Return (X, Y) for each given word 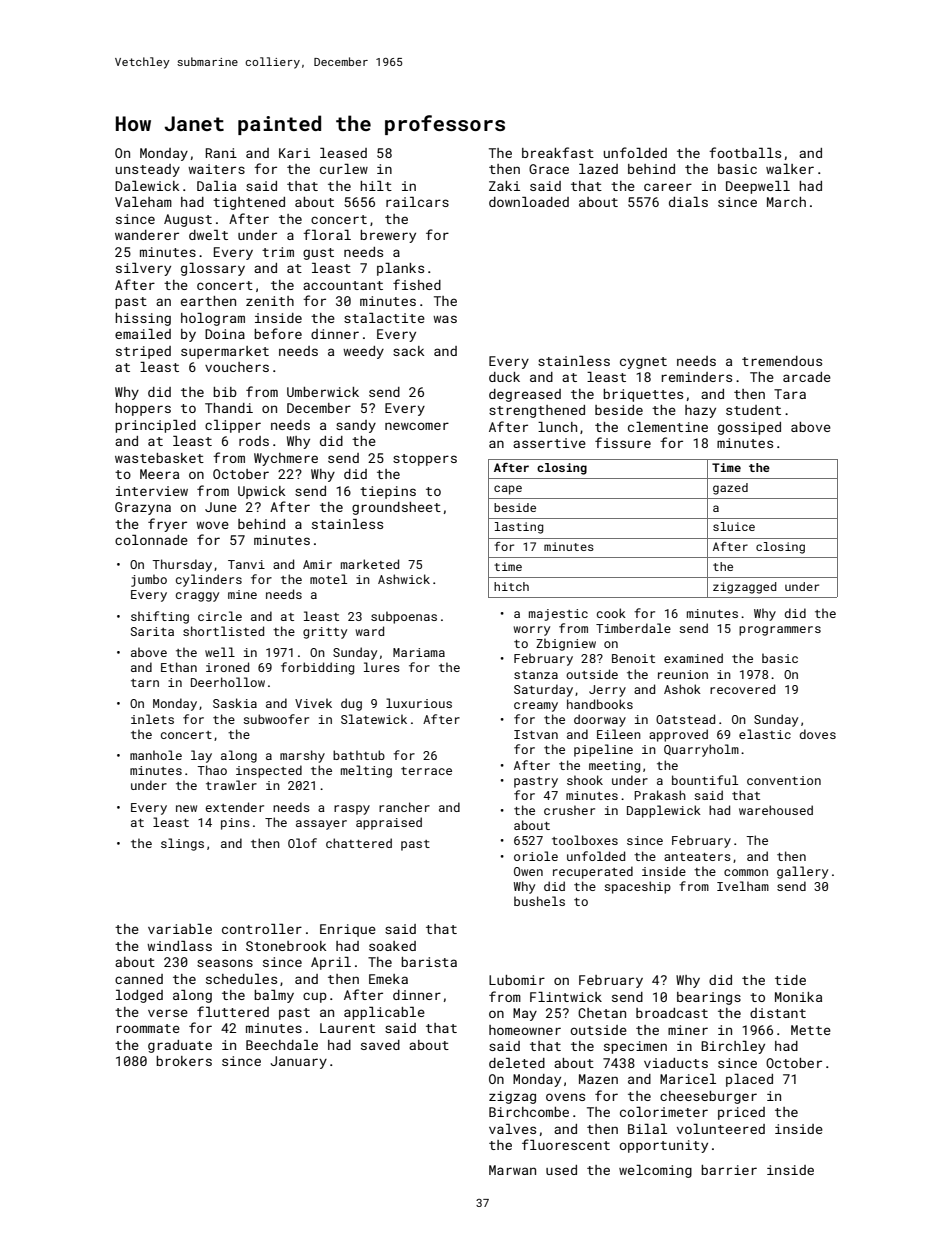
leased (343, 153)
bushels (539, 901)
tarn (145, 683)
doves (818, 734)
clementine (668, 427)
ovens (565, 1097)
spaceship (637, 887)
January (298, 1062)
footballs (745, 152)
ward (370, 631)
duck (504, 377)
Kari (294, 153)
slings (182, 844)
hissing (143, 319)
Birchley (733, 1047)
